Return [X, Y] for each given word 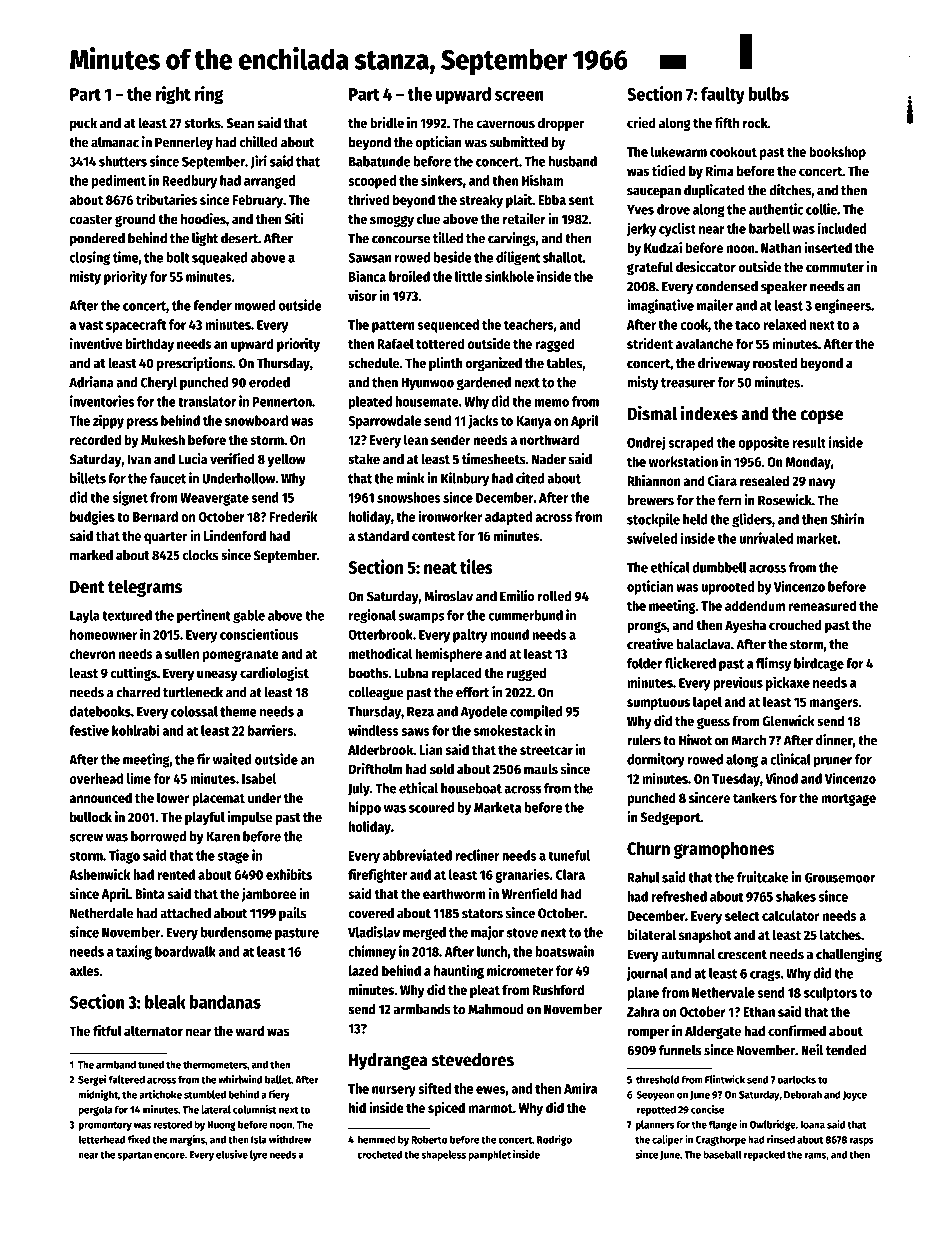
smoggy [392, 221]
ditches [790, 190]
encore [169, 1155]
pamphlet [489, 1155]
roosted [775, 363]
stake [364, 459]
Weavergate [214, 499]
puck [83, 124]
